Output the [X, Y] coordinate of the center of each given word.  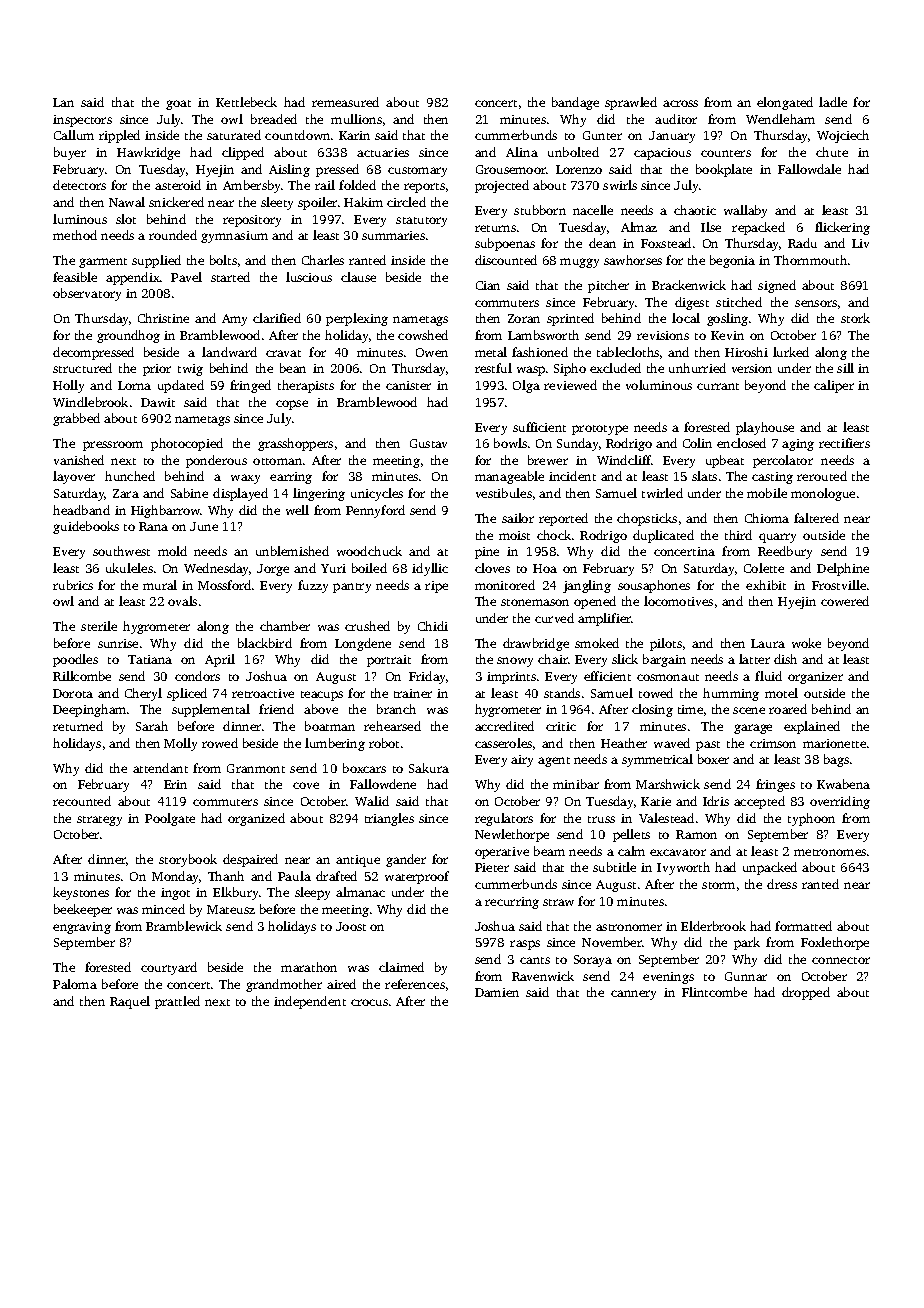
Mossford [224, 585]
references [415, 984]
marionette [834, 743]
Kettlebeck [246, 102]
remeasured [345, 102]
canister [408, 385]
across [680, 103]
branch [396, 709]
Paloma [75, 984]
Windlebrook [90, 402]
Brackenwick [689, 285]
